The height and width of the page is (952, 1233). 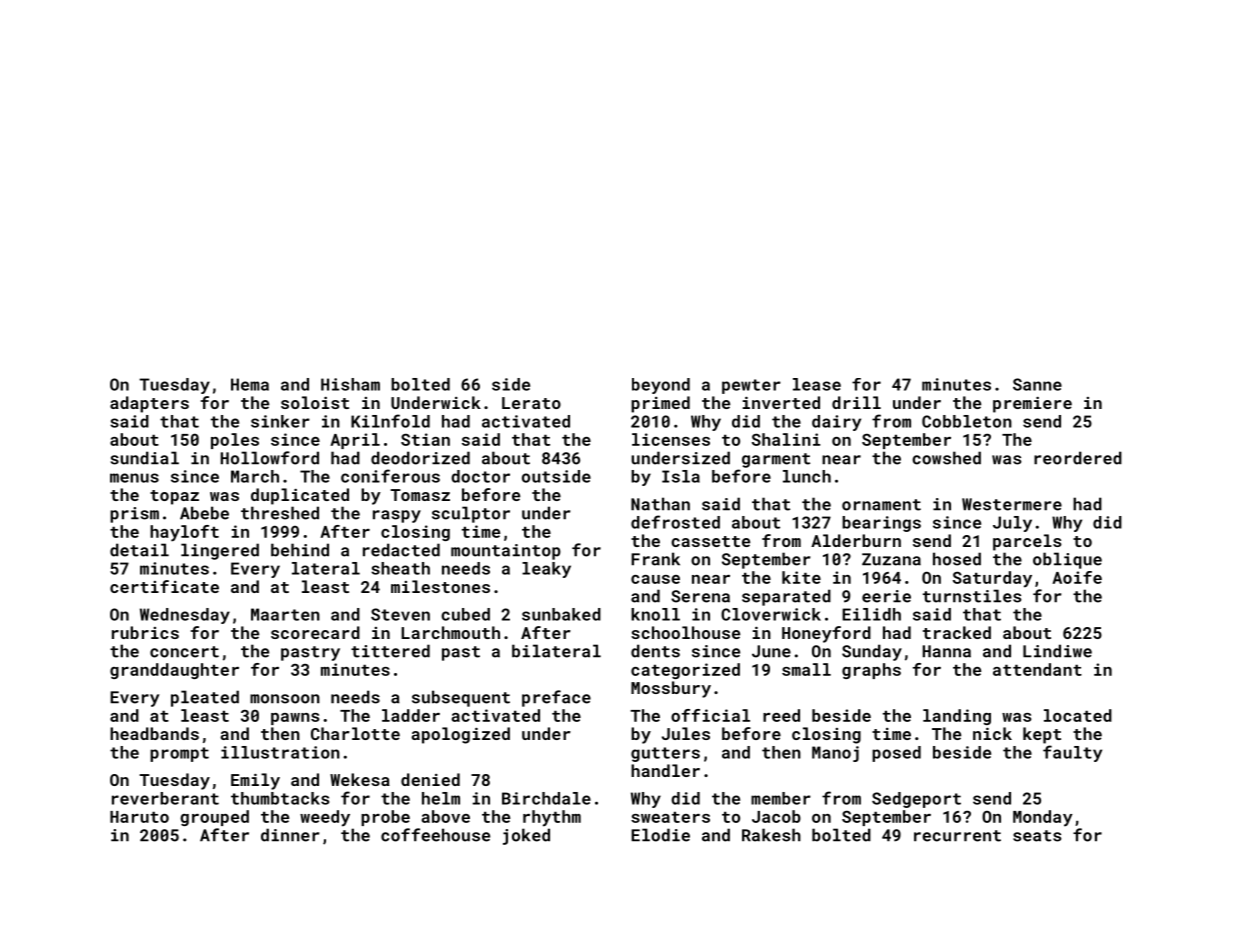 I want to click on reordered, so click(x=1078, y=458).
